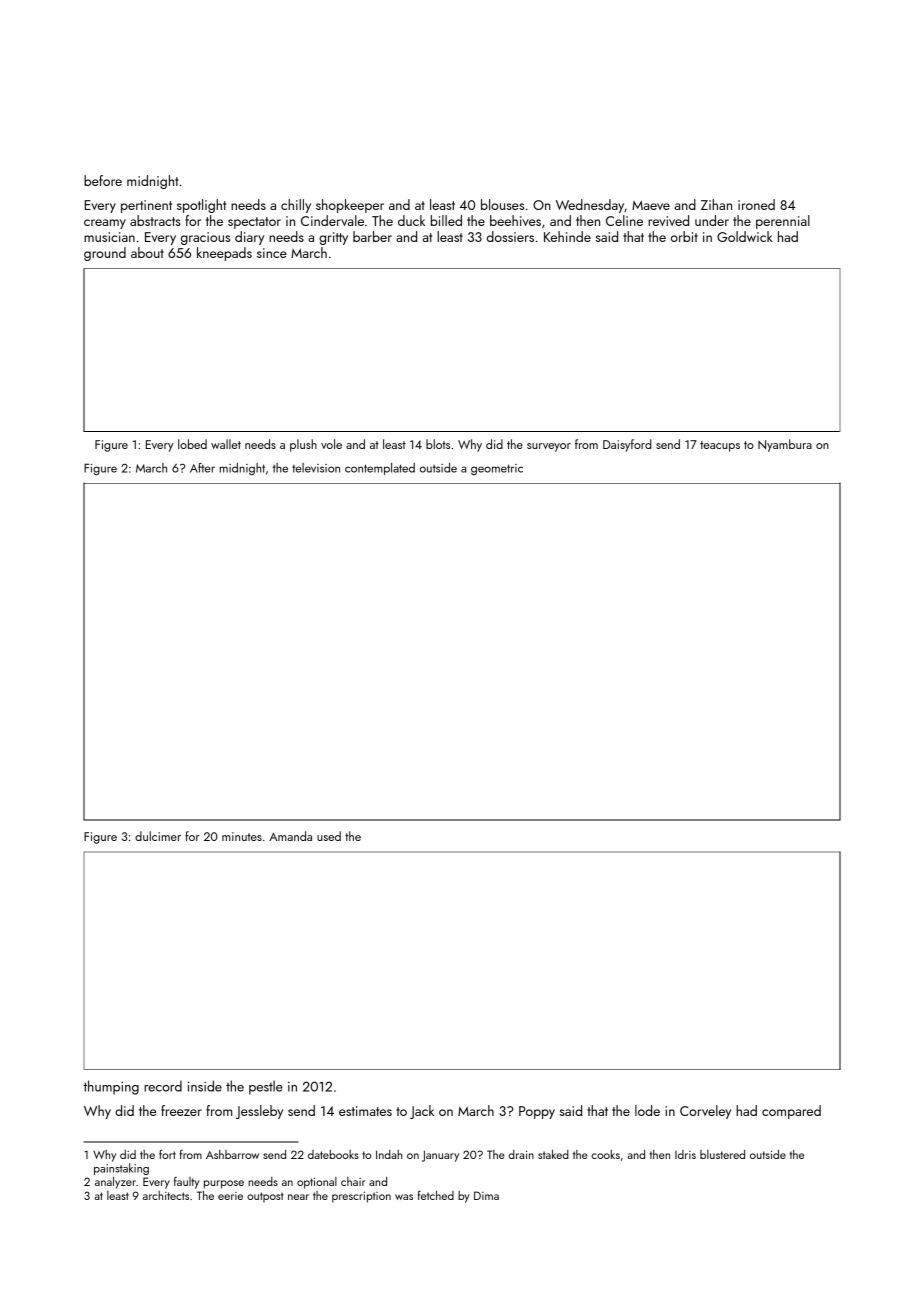 This document has height=1308, width=924. What do you see at coordinates (333, 238) in the document?
I see `gritty` at bounding box center [333, 238].
